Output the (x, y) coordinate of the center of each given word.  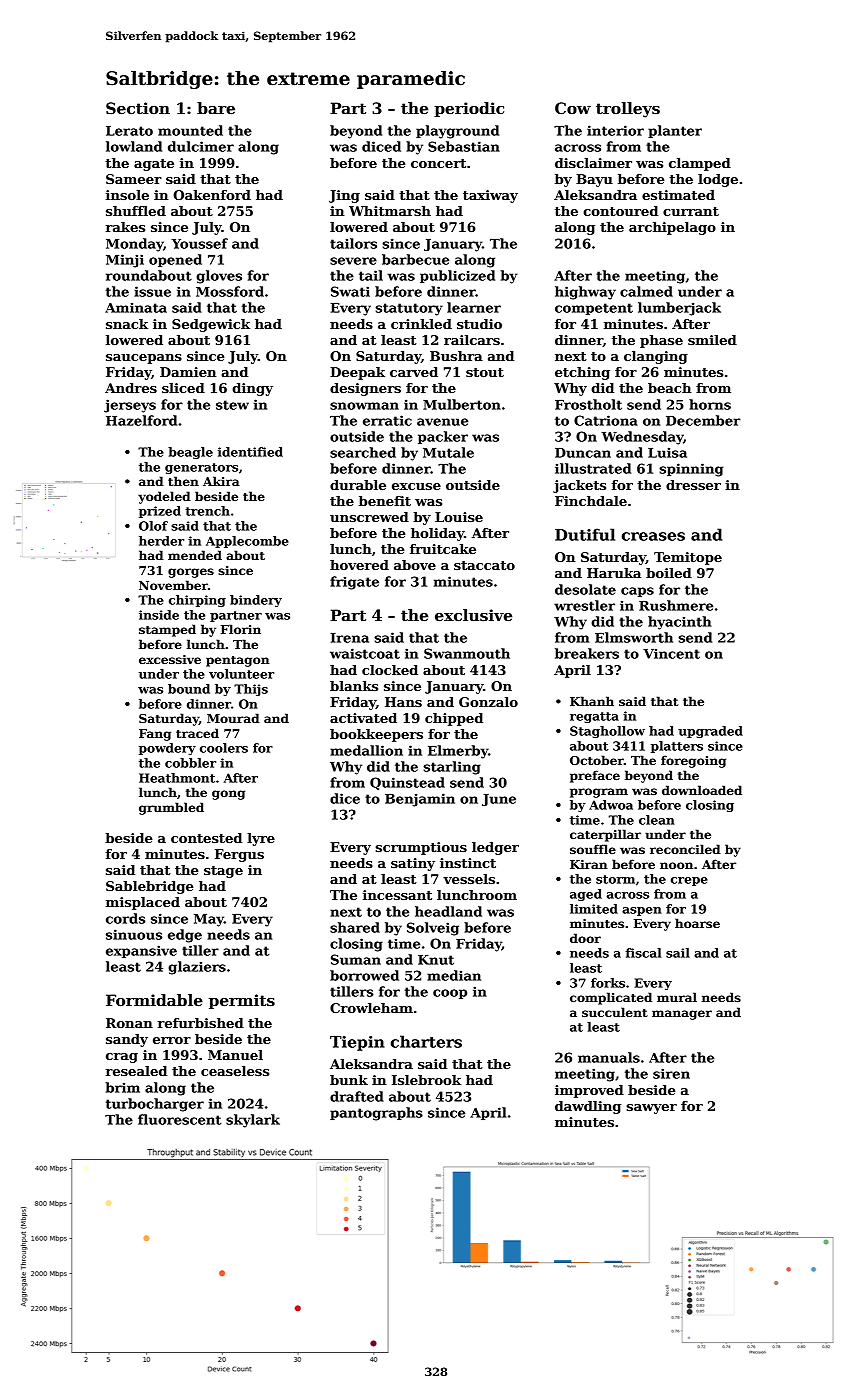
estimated (678, 195)
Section (138, 108)
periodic (469, 109)
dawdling (588, 1107)
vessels (469, 879)
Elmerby (458, 752)
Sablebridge (149, 887)
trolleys (628, 110)
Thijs (251, 690)
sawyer (652, 1109)
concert (438, 163)
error (172, 1040)
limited (594, 909)
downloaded (702, 790)
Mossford (230, 291)
